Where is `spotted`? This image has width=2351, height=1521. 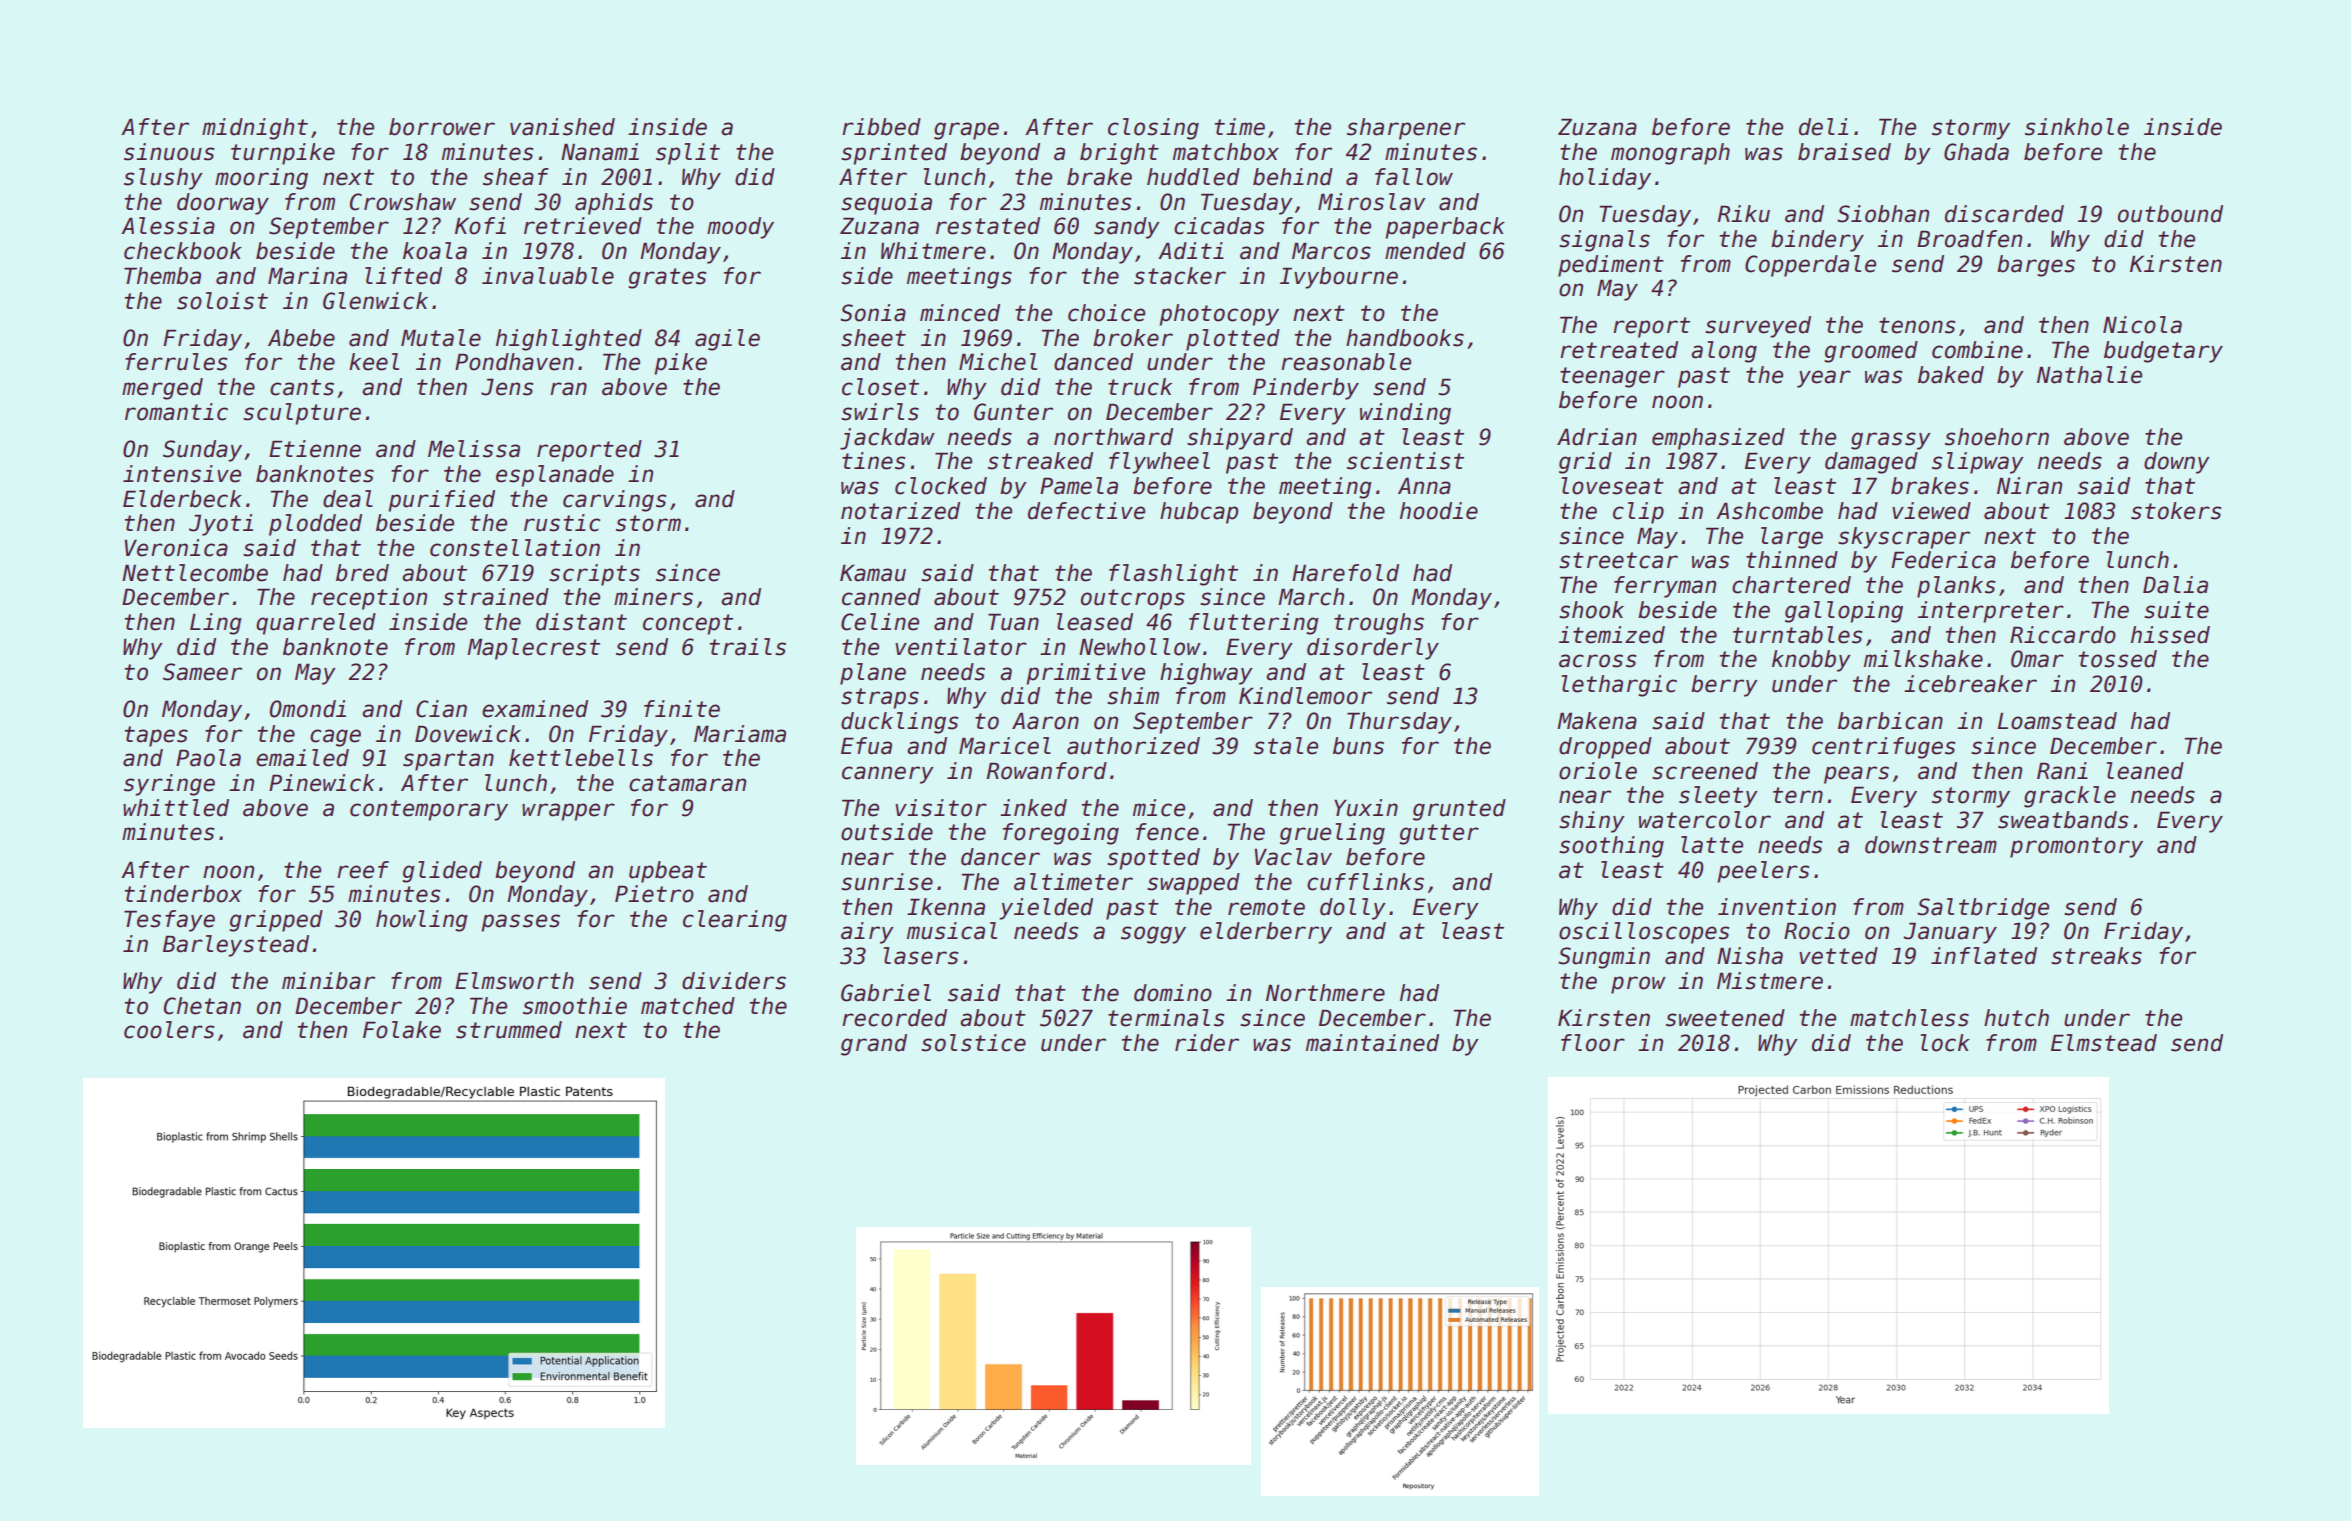
spotted is located at coordinates (1153, 859).
